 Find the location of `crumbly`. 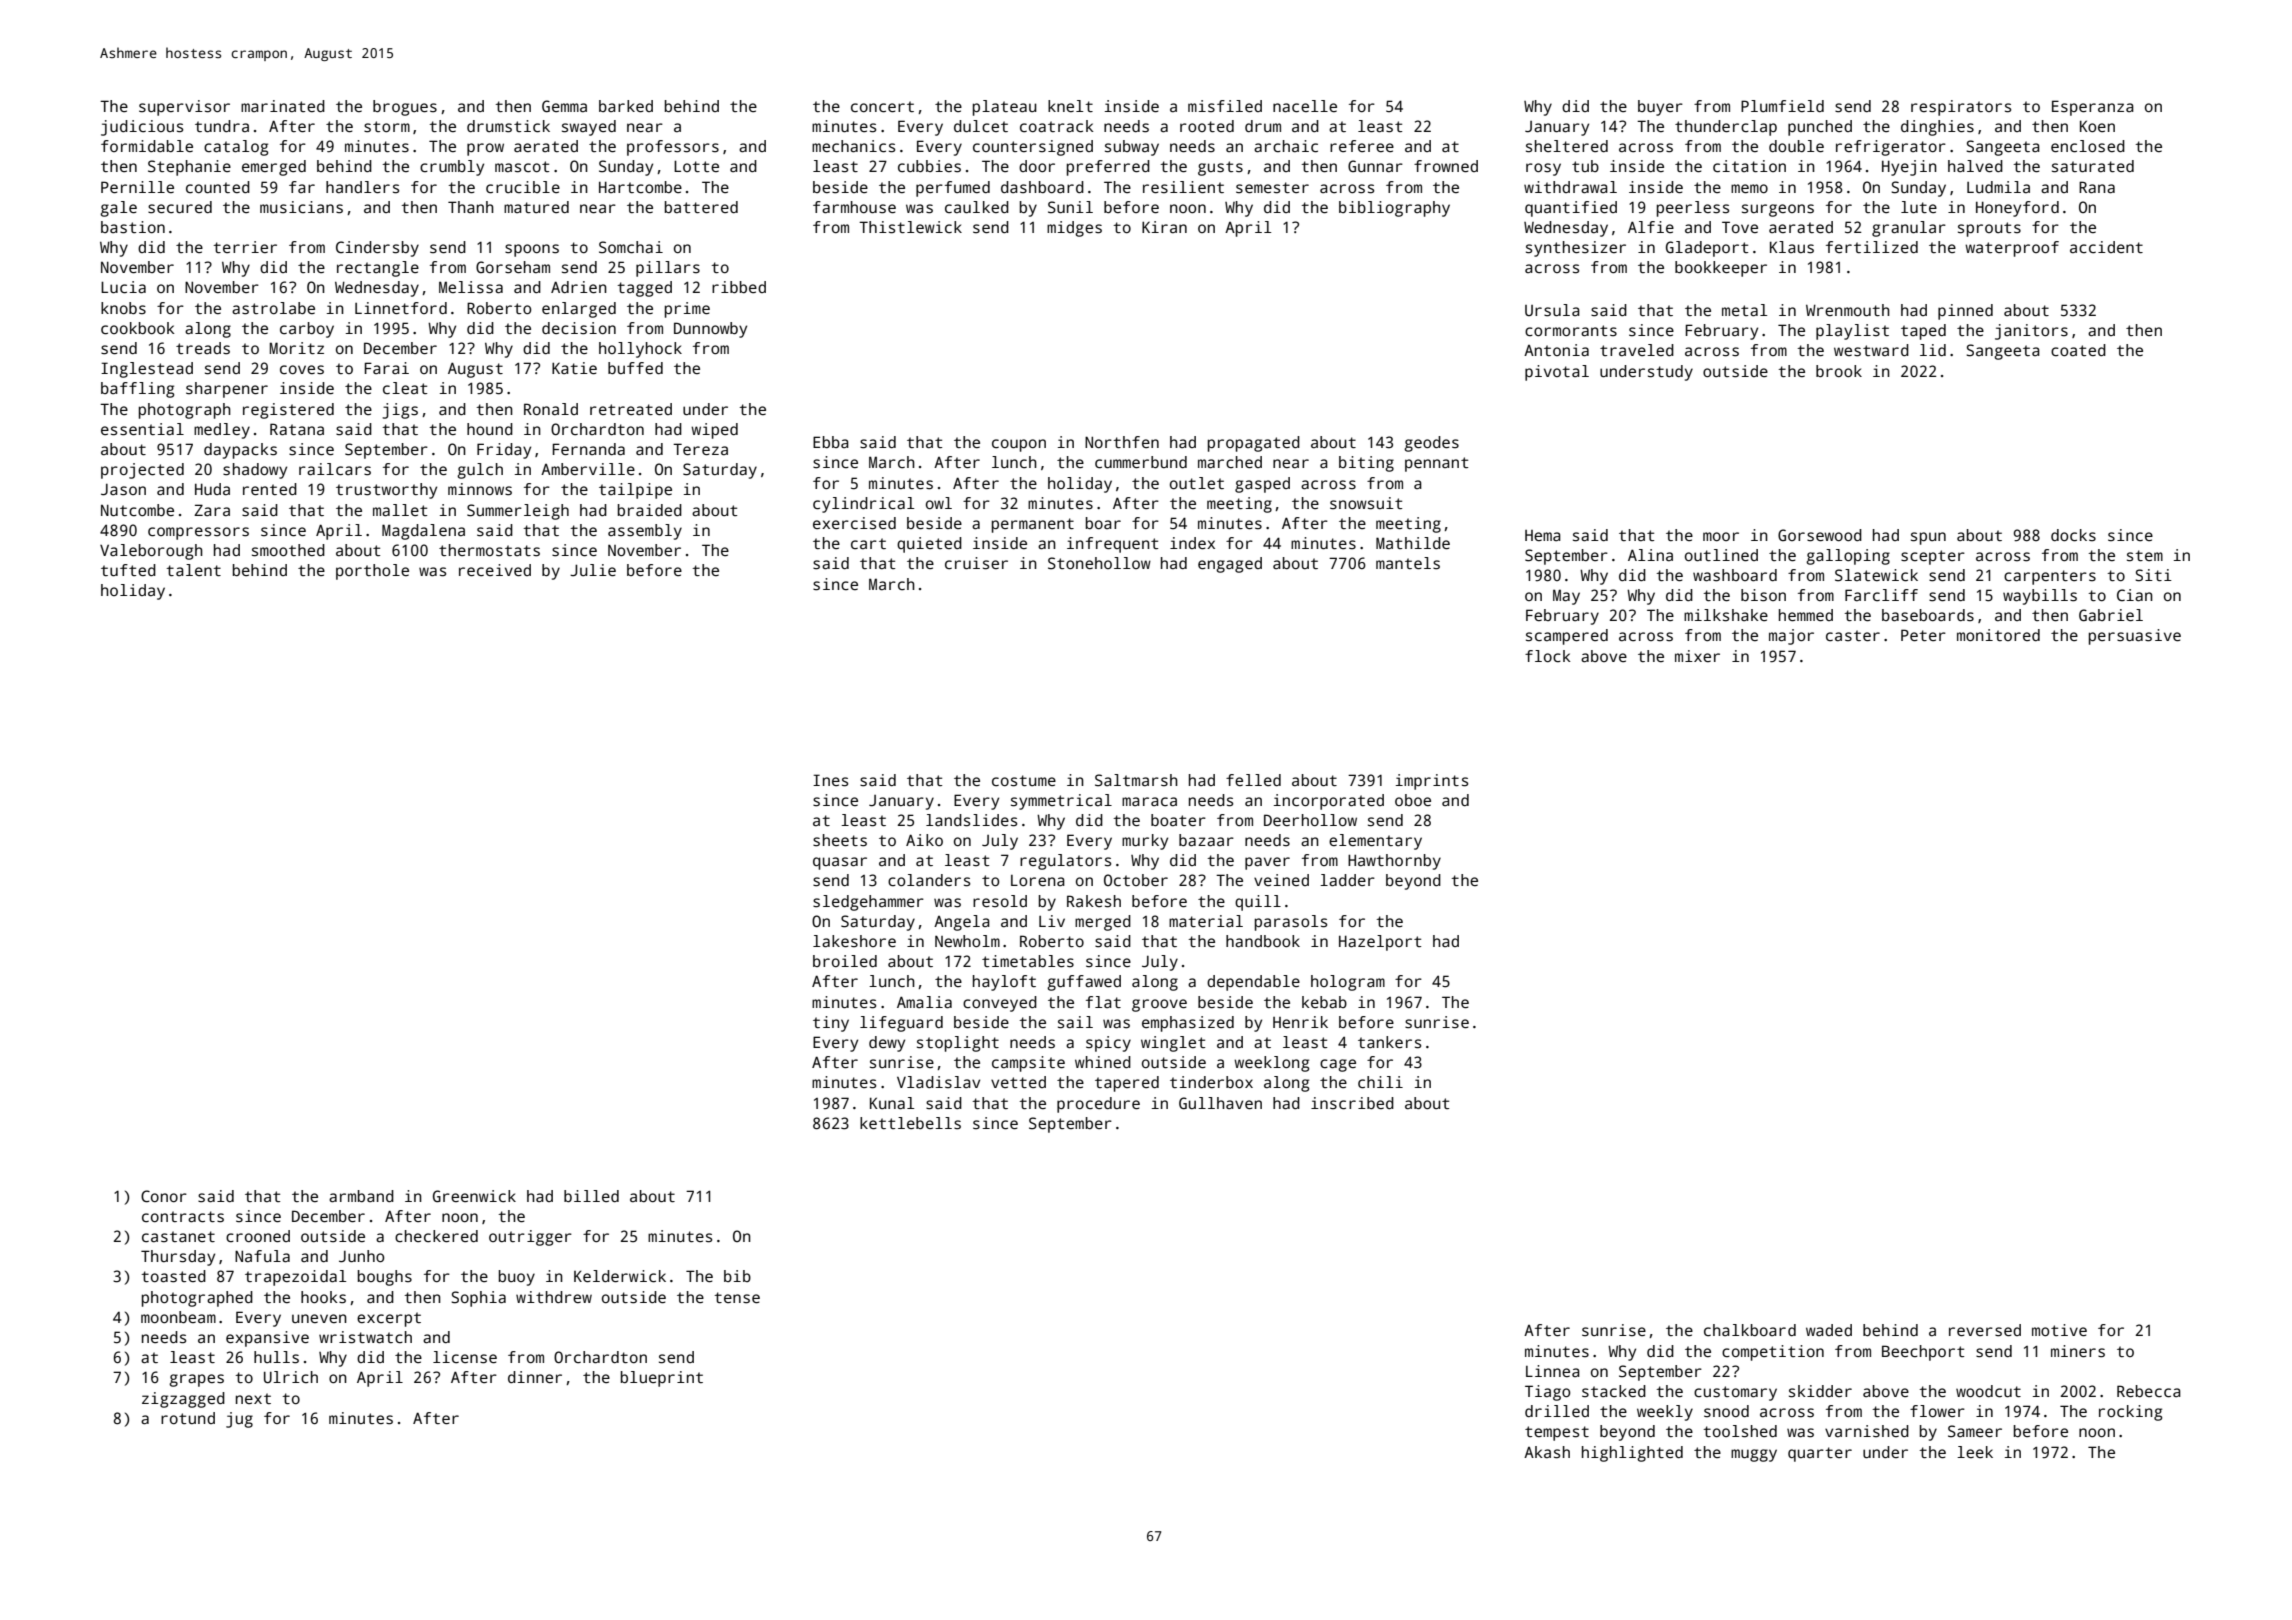

crumbly is located at coordinates (452, 168).
